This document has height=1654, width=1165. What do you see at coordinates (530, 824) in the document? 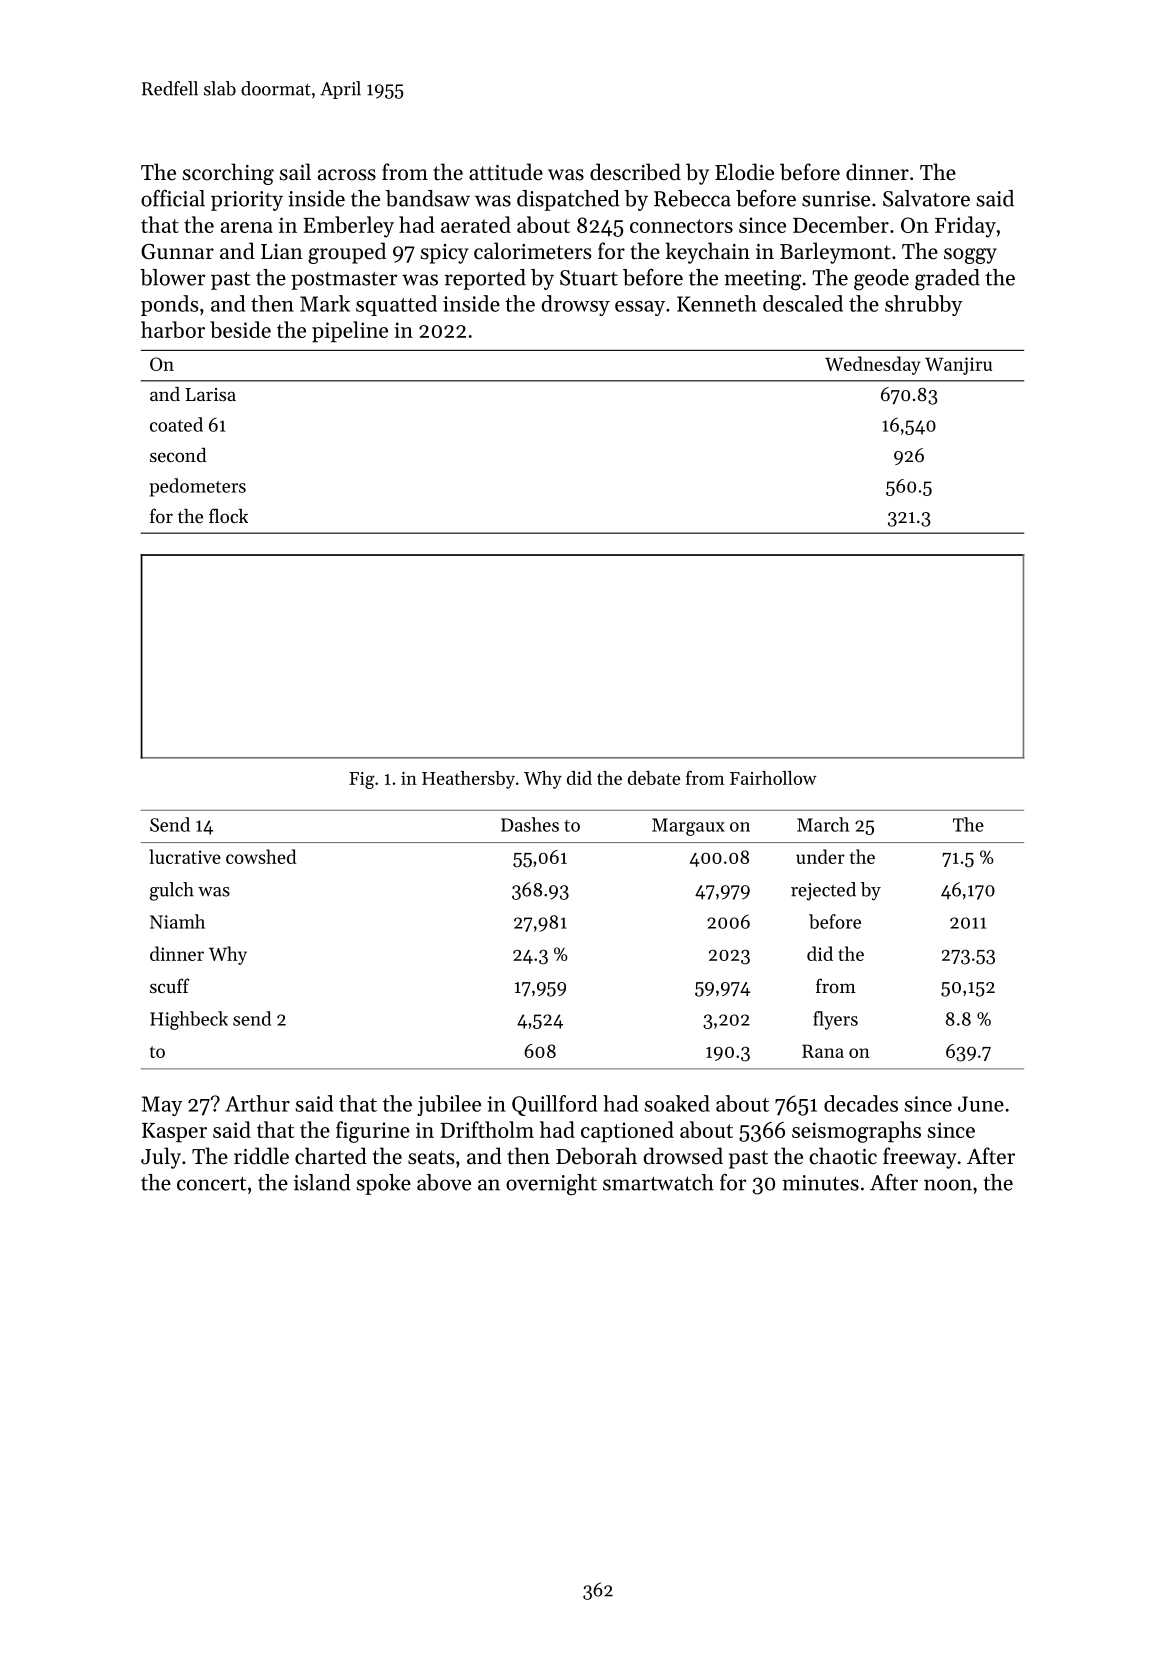
I see `Dashes` at bounding box center [530, 824].
